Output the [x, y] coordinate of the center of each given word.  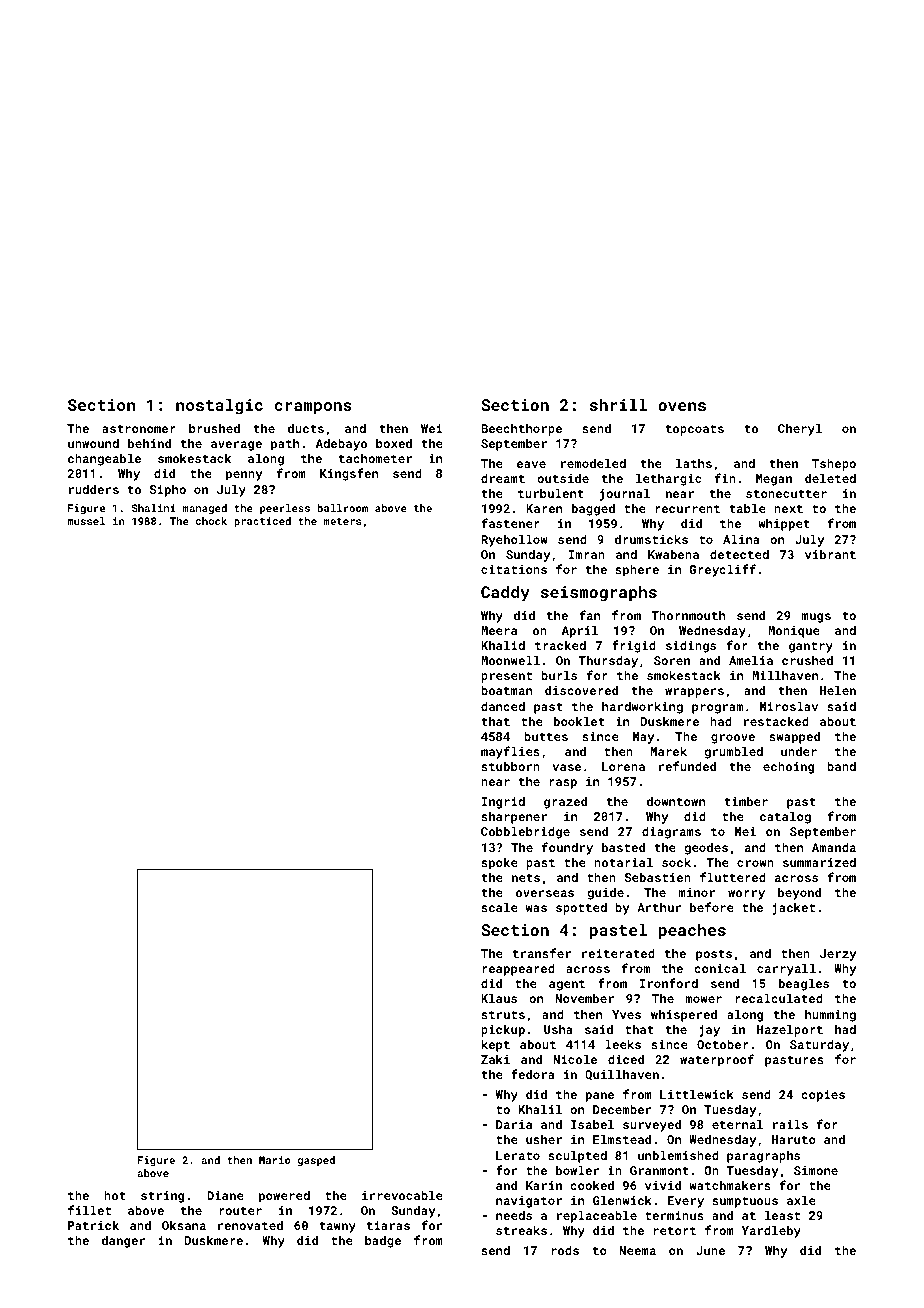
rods [565, 1250]
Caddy [505, 593]
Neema [638, 1250]
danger [123, 1241]
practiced [262, 522]
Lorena [623, 766]
